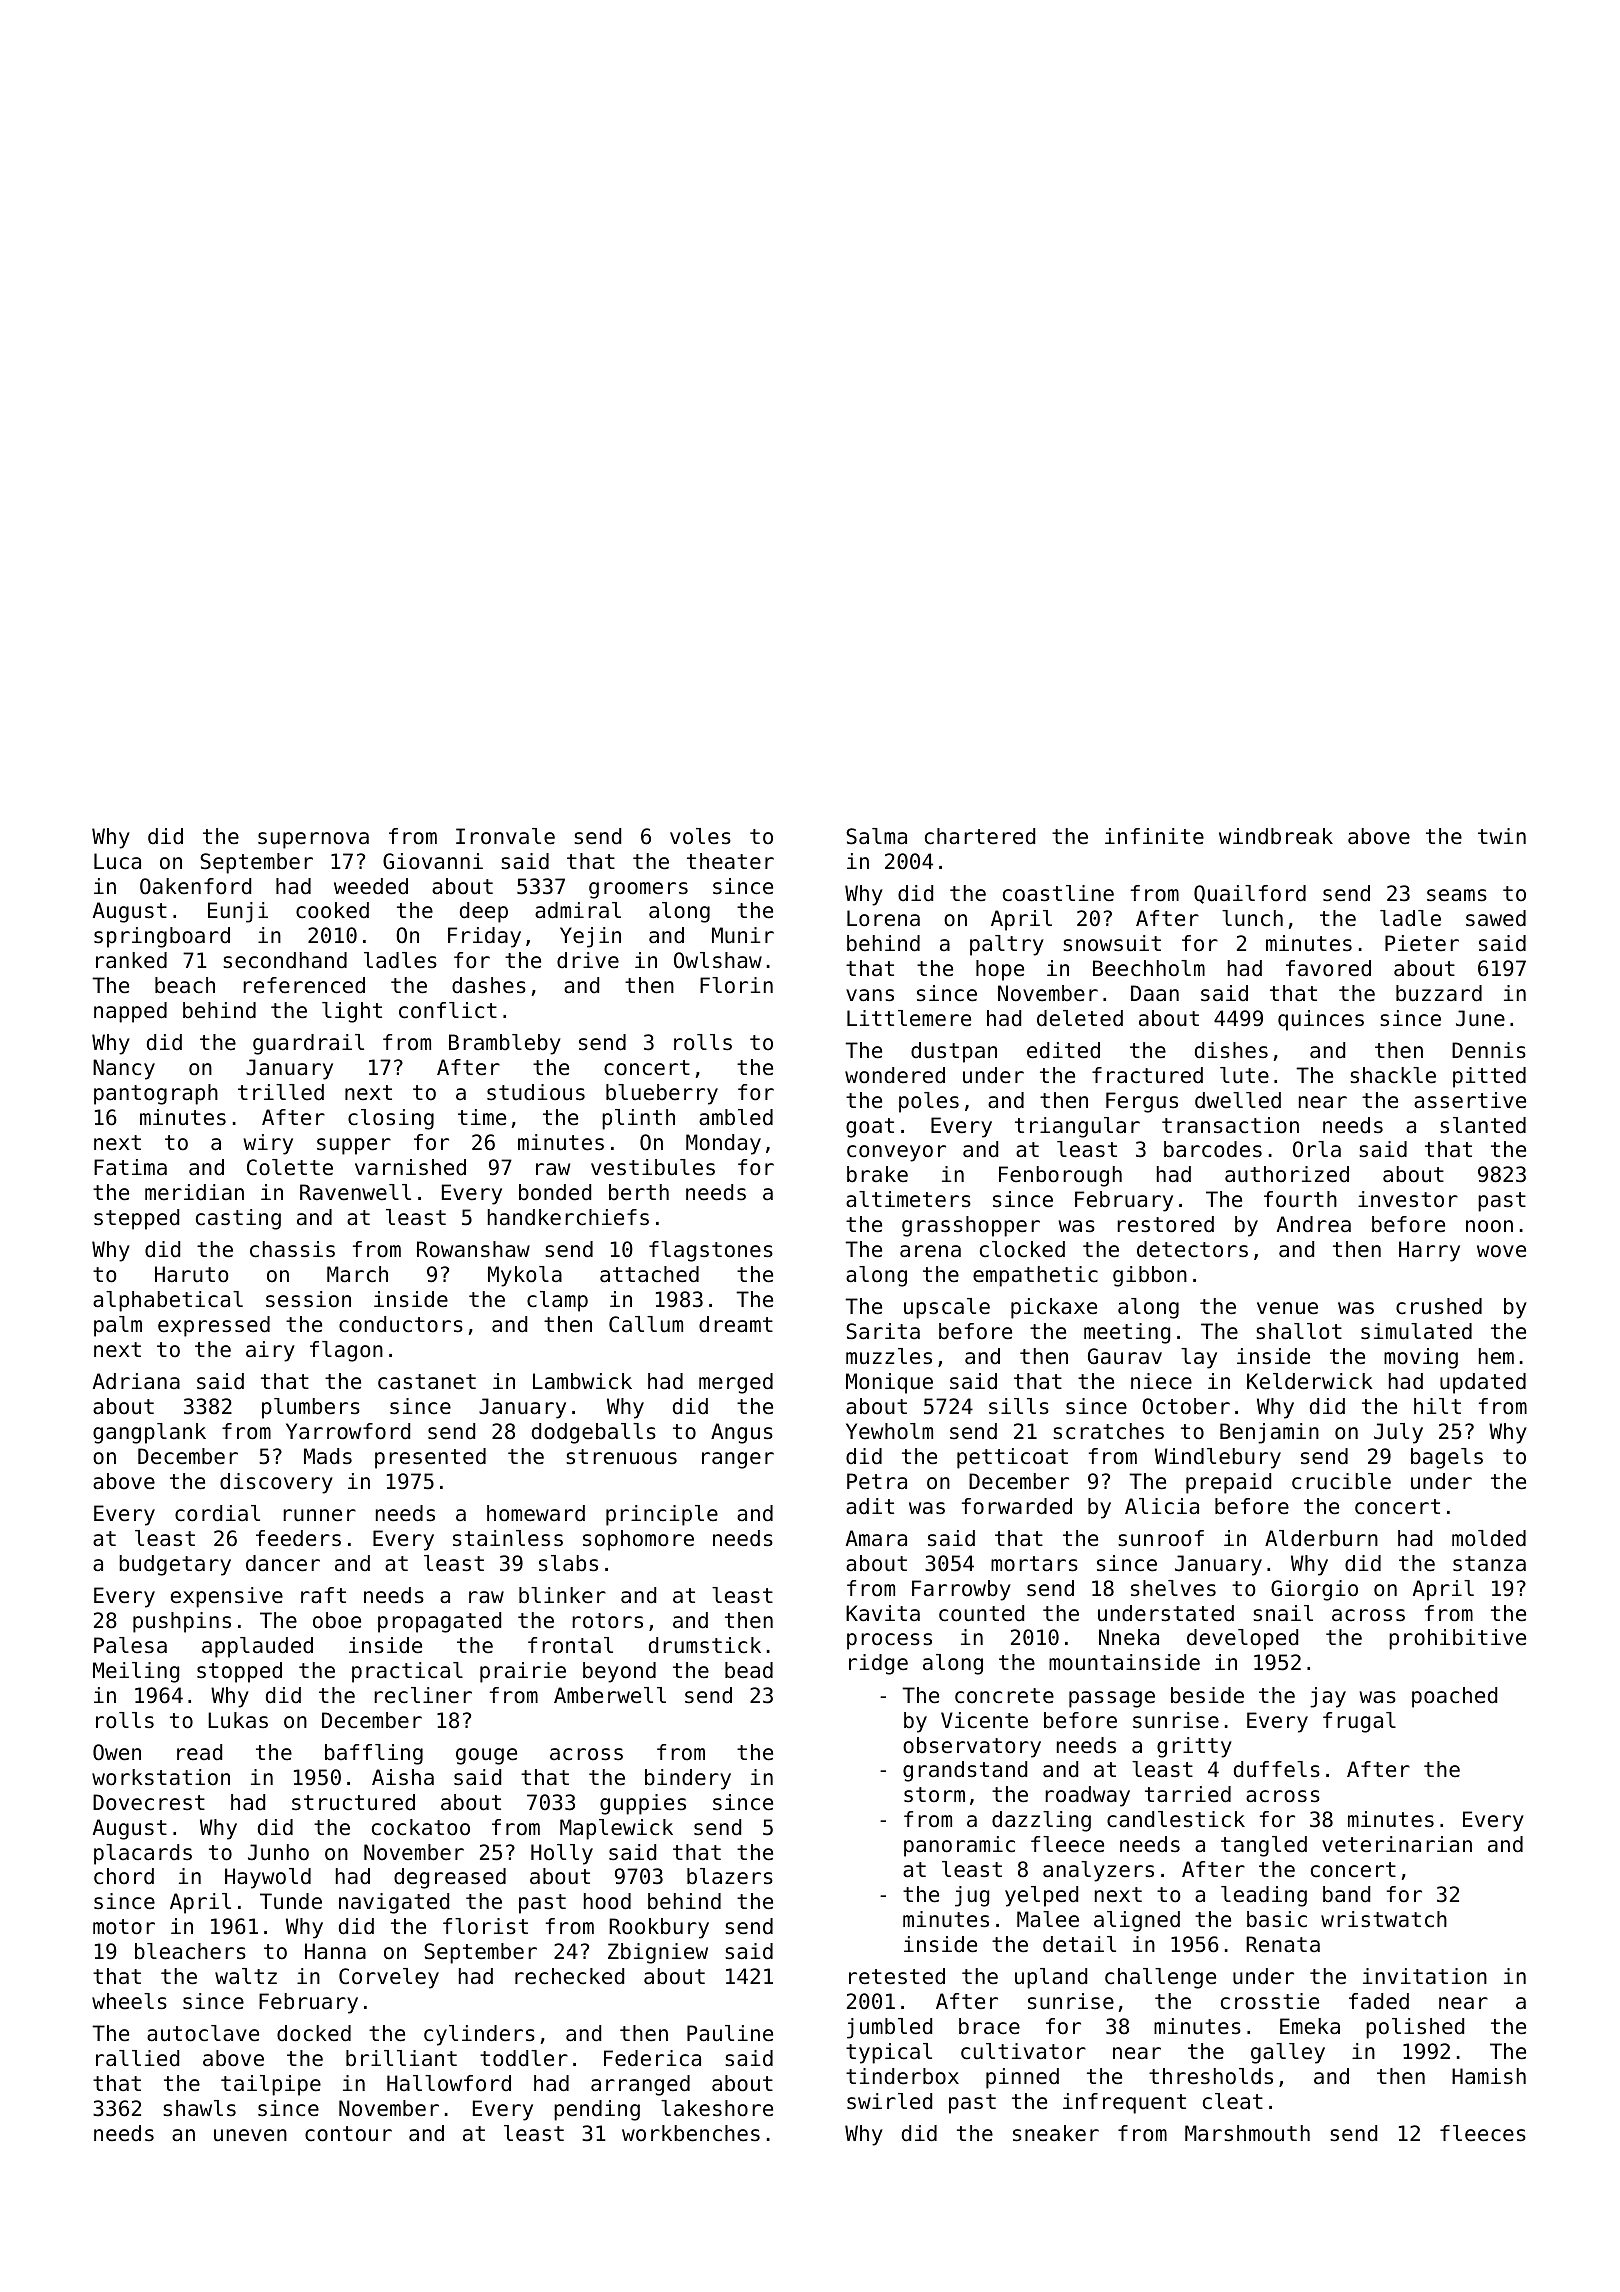 The height and width of the document is (2292, 1620). Describe the element at coordinates (536, 1092) in the document. I see `studious` at that location.
